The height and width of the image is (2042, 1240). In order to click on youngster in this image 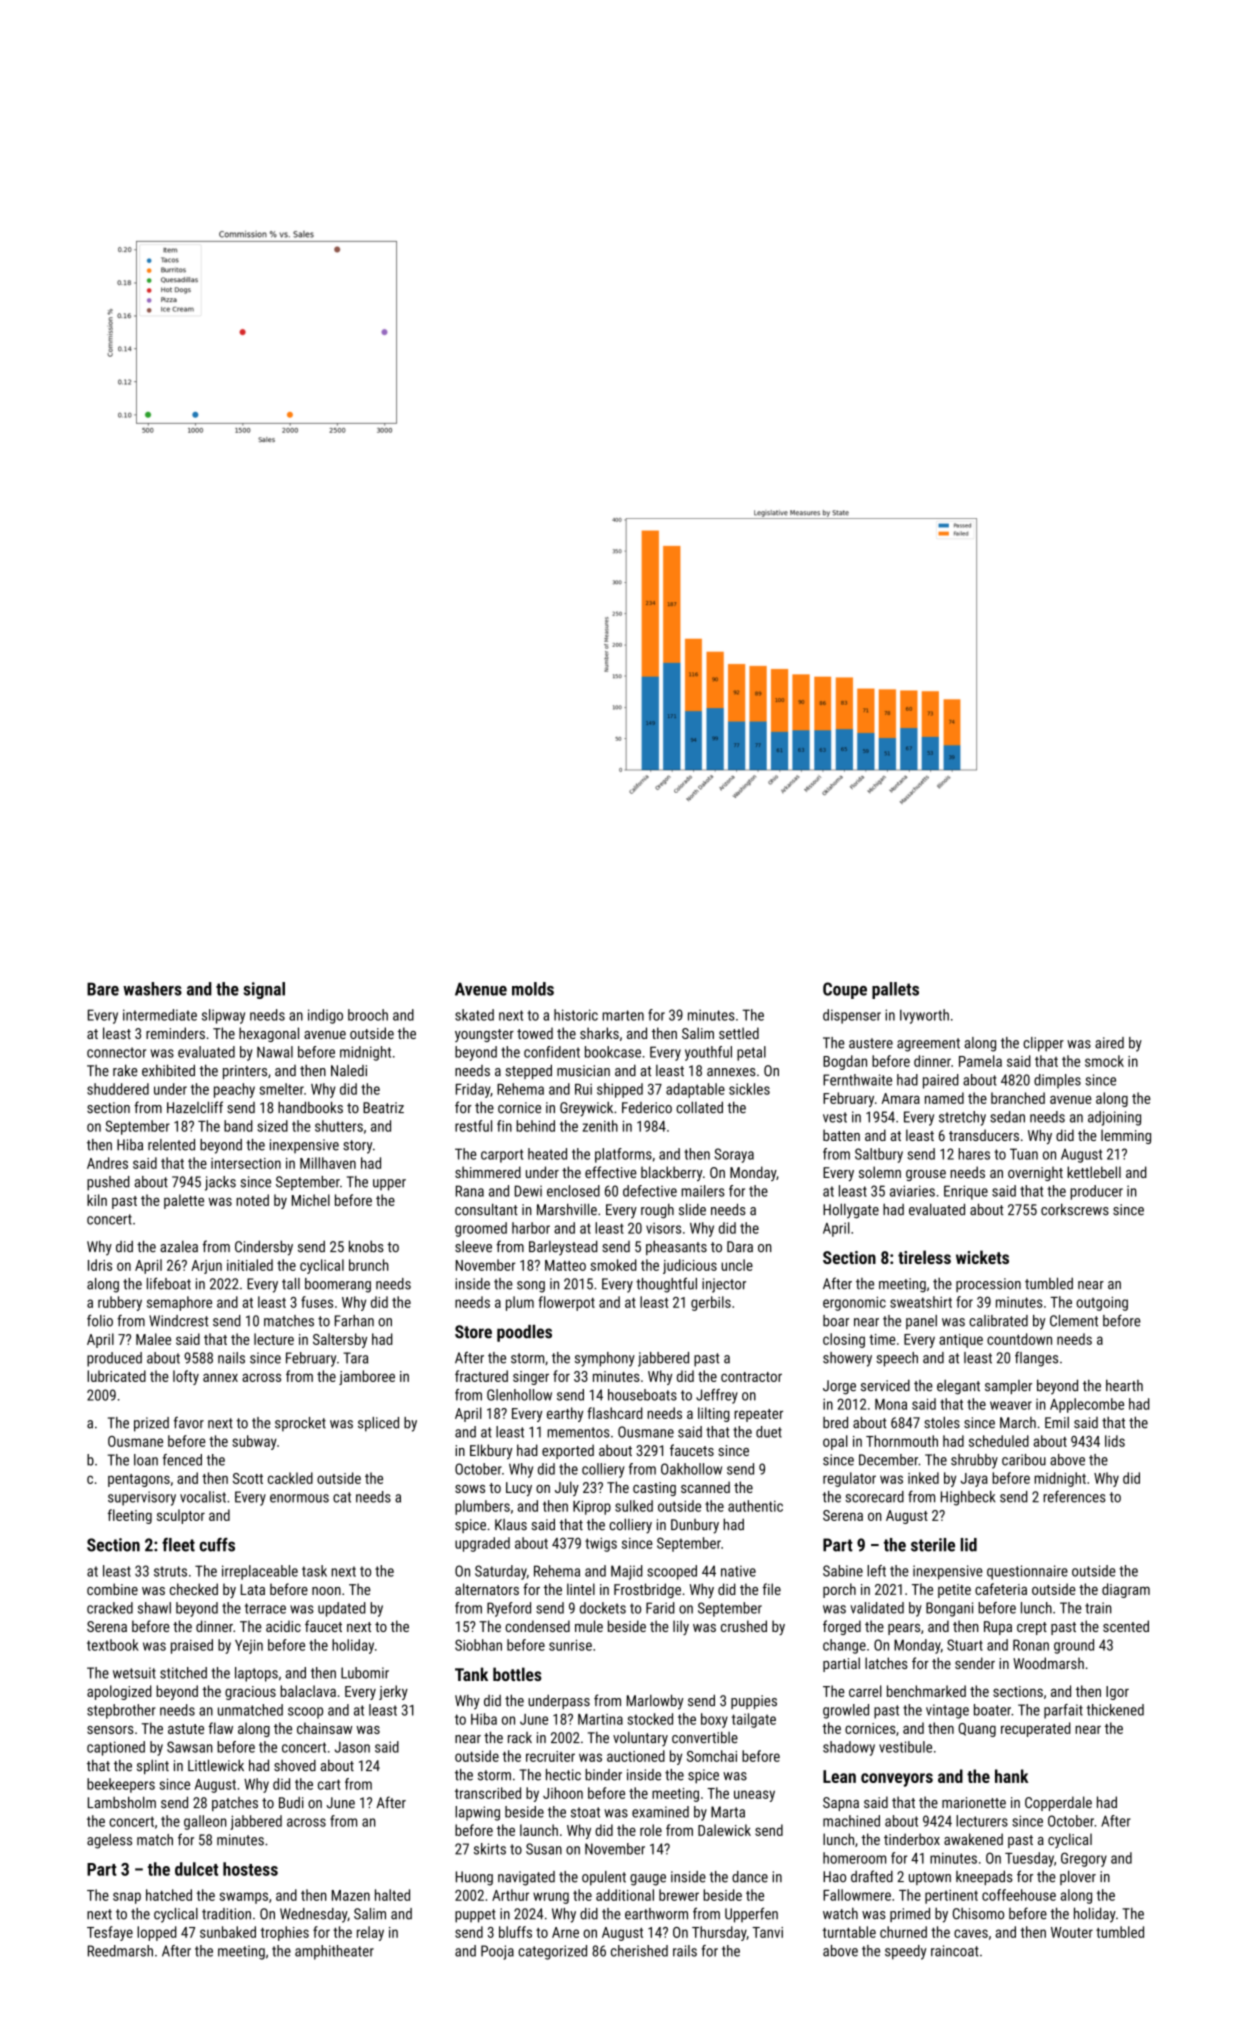, I will do `click(484, 1035)`.
